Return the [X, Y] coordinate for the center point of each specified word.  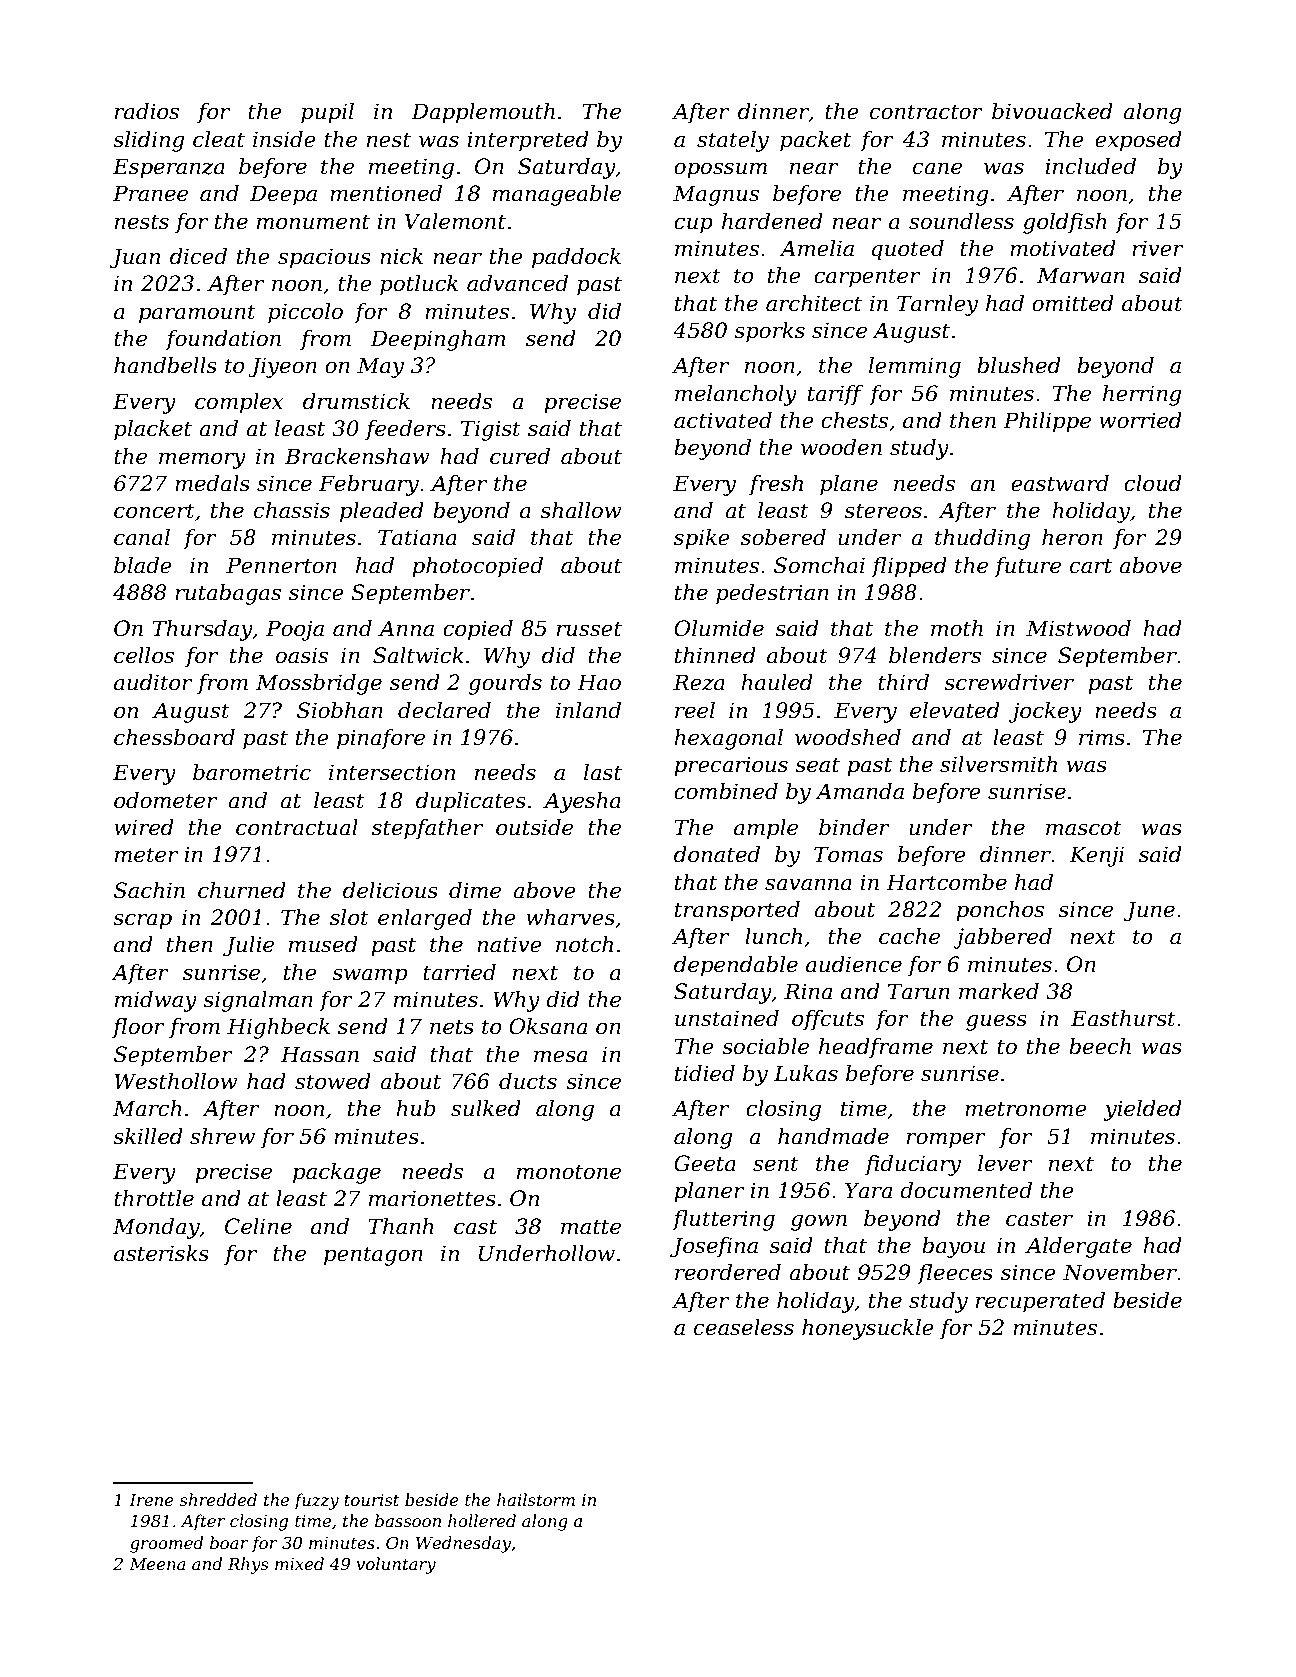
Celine [258, 1226]
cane [937, 168]
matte [591, 1227]
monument [313, 222]
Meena [157, 1564]
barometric [252, 772]
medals [212, 483]
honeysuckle [868, 1329]
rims [1102, 737]
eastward [1060, 483]
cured [520, 456]
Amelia [816, 248]
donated [717, 854]
